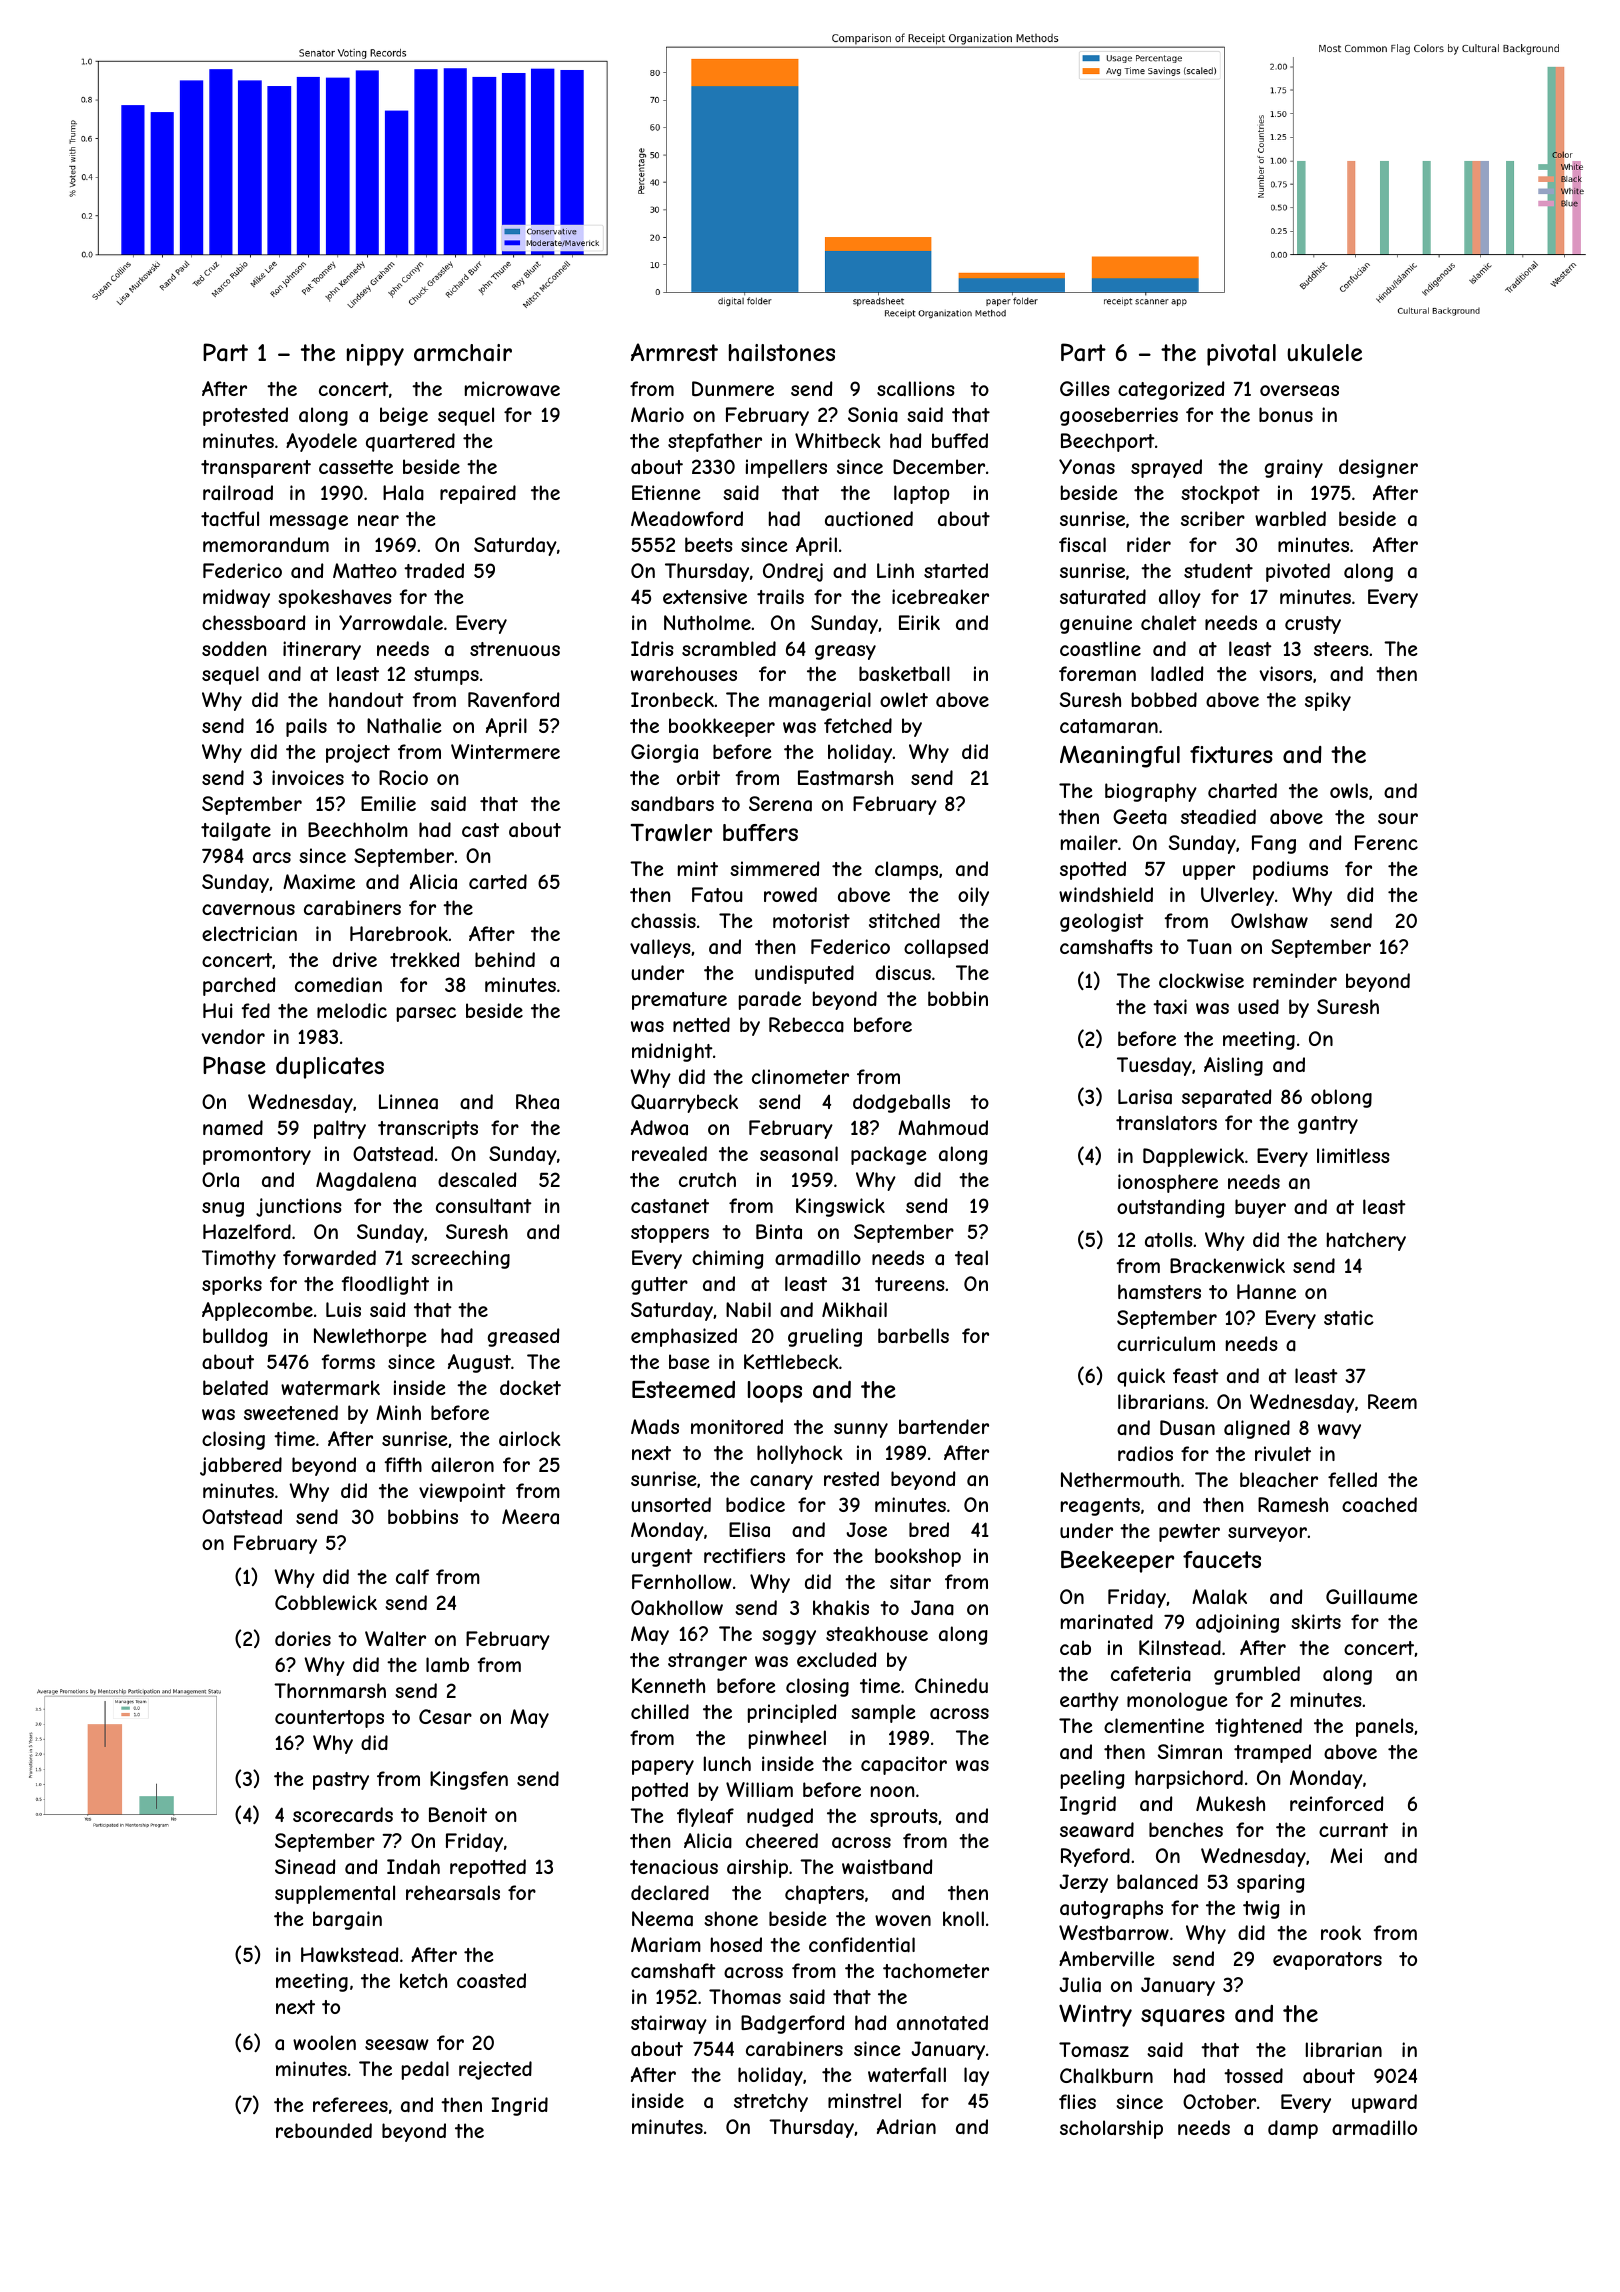 This page has width=1620, height=2292. I want to click on tactful, so click(230, 519).
